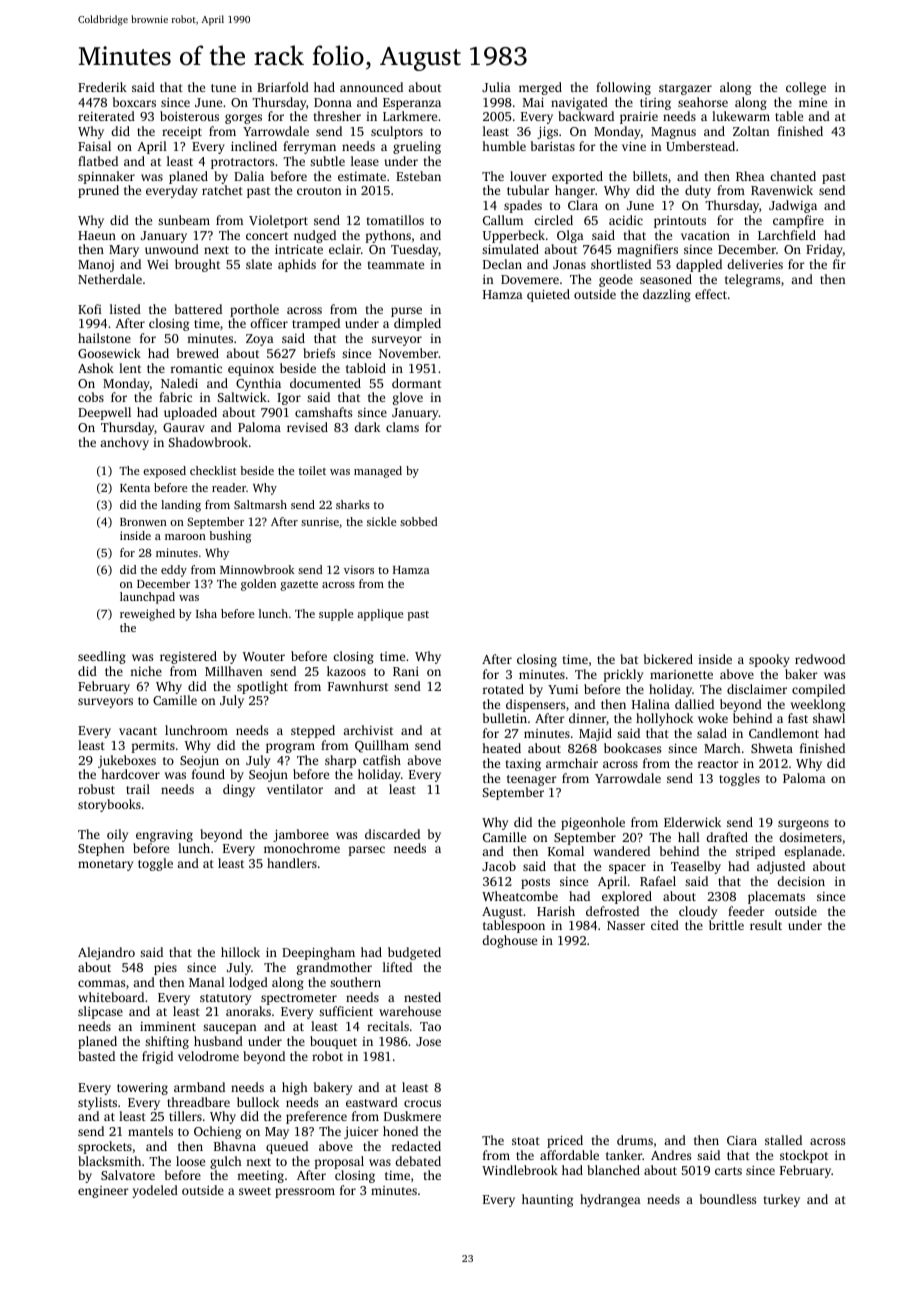  Describe the element at coordinates (134, 102) in the document. I see `boxcars` at that location.
